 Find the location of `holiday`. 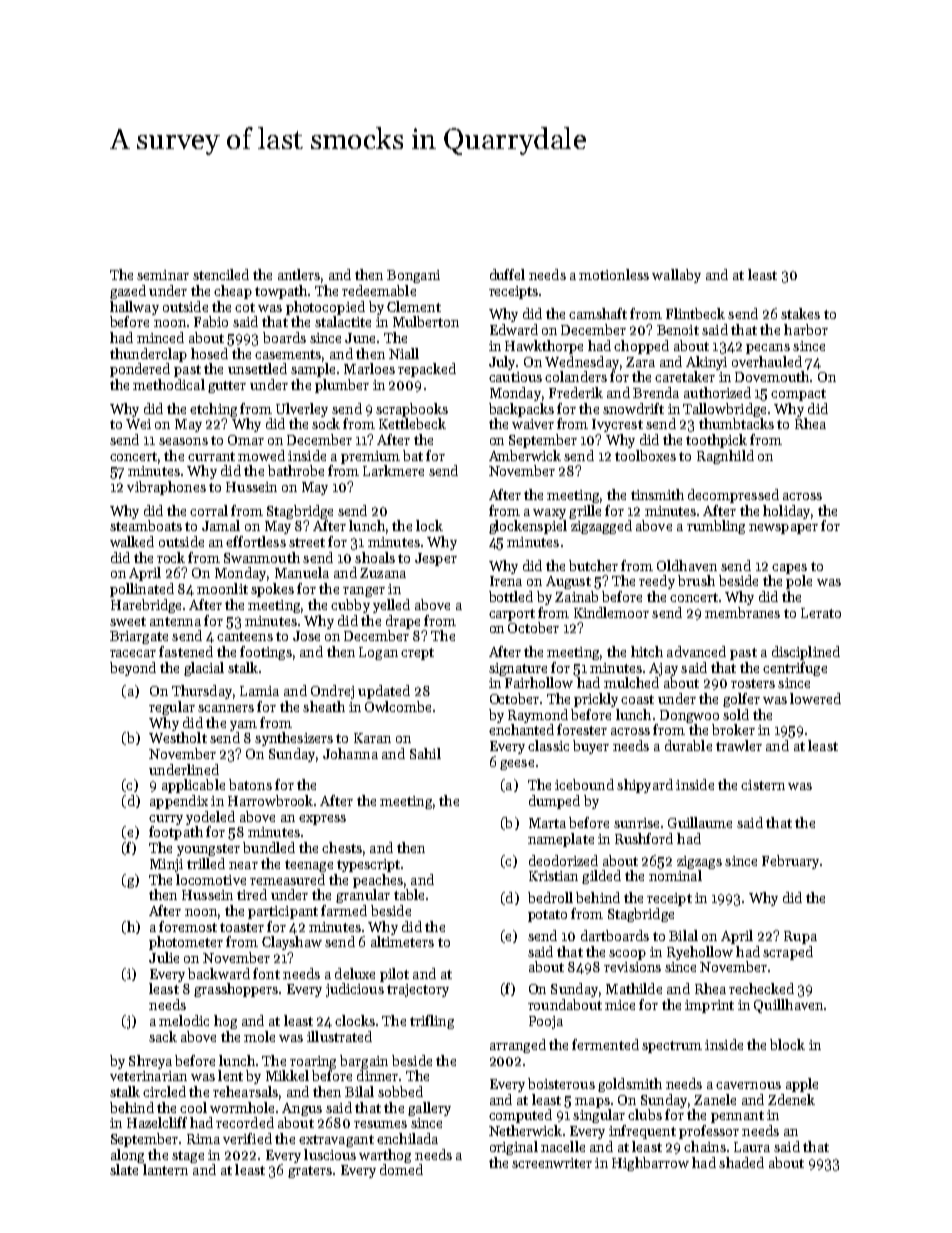

holiday is located at coordinates (786, 512).
